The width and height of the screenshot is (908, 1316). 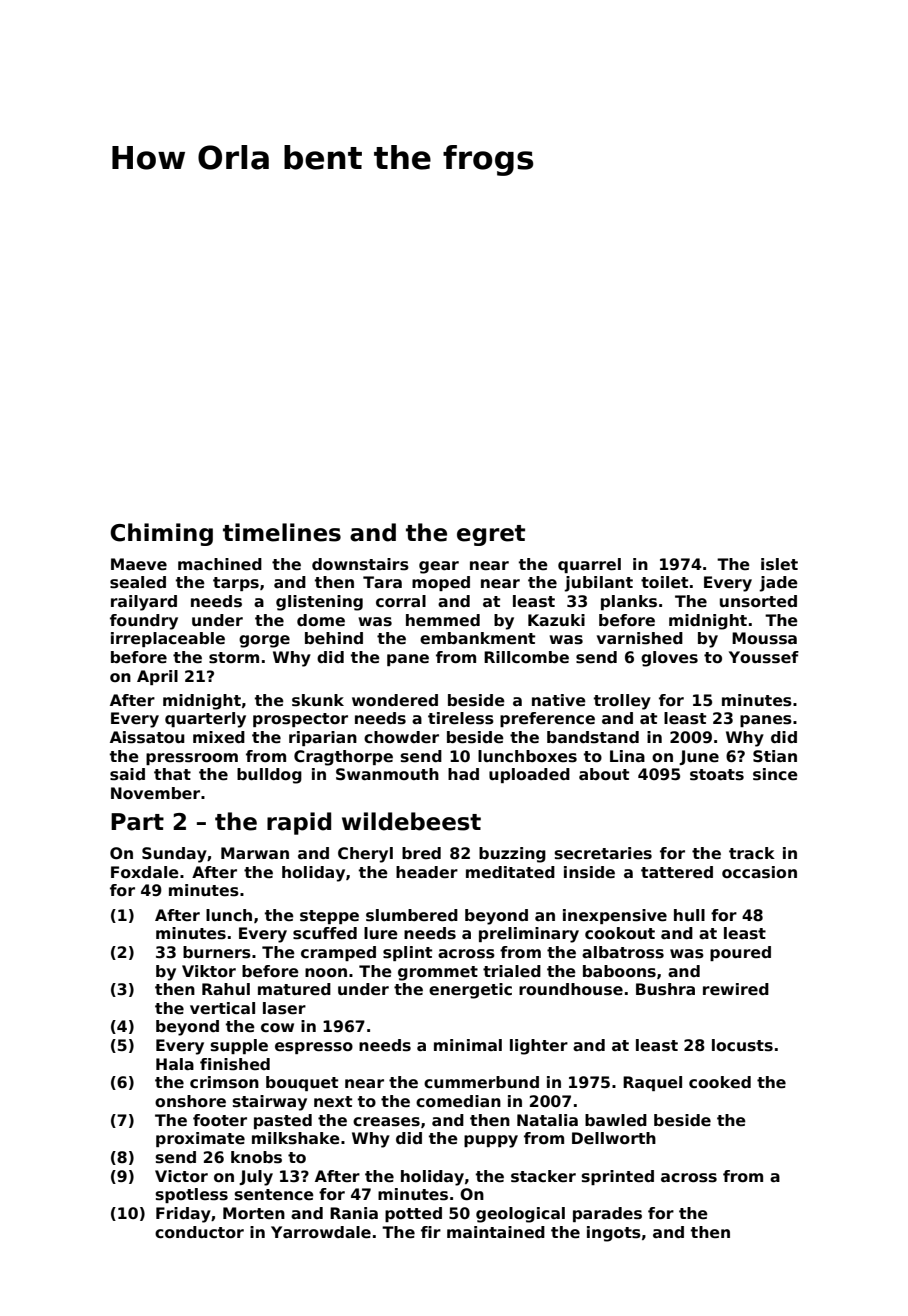 What do you see at coordinates (556, 620) in the screenshot?
I see `Kazuki` at bounding box center [556, 620].
